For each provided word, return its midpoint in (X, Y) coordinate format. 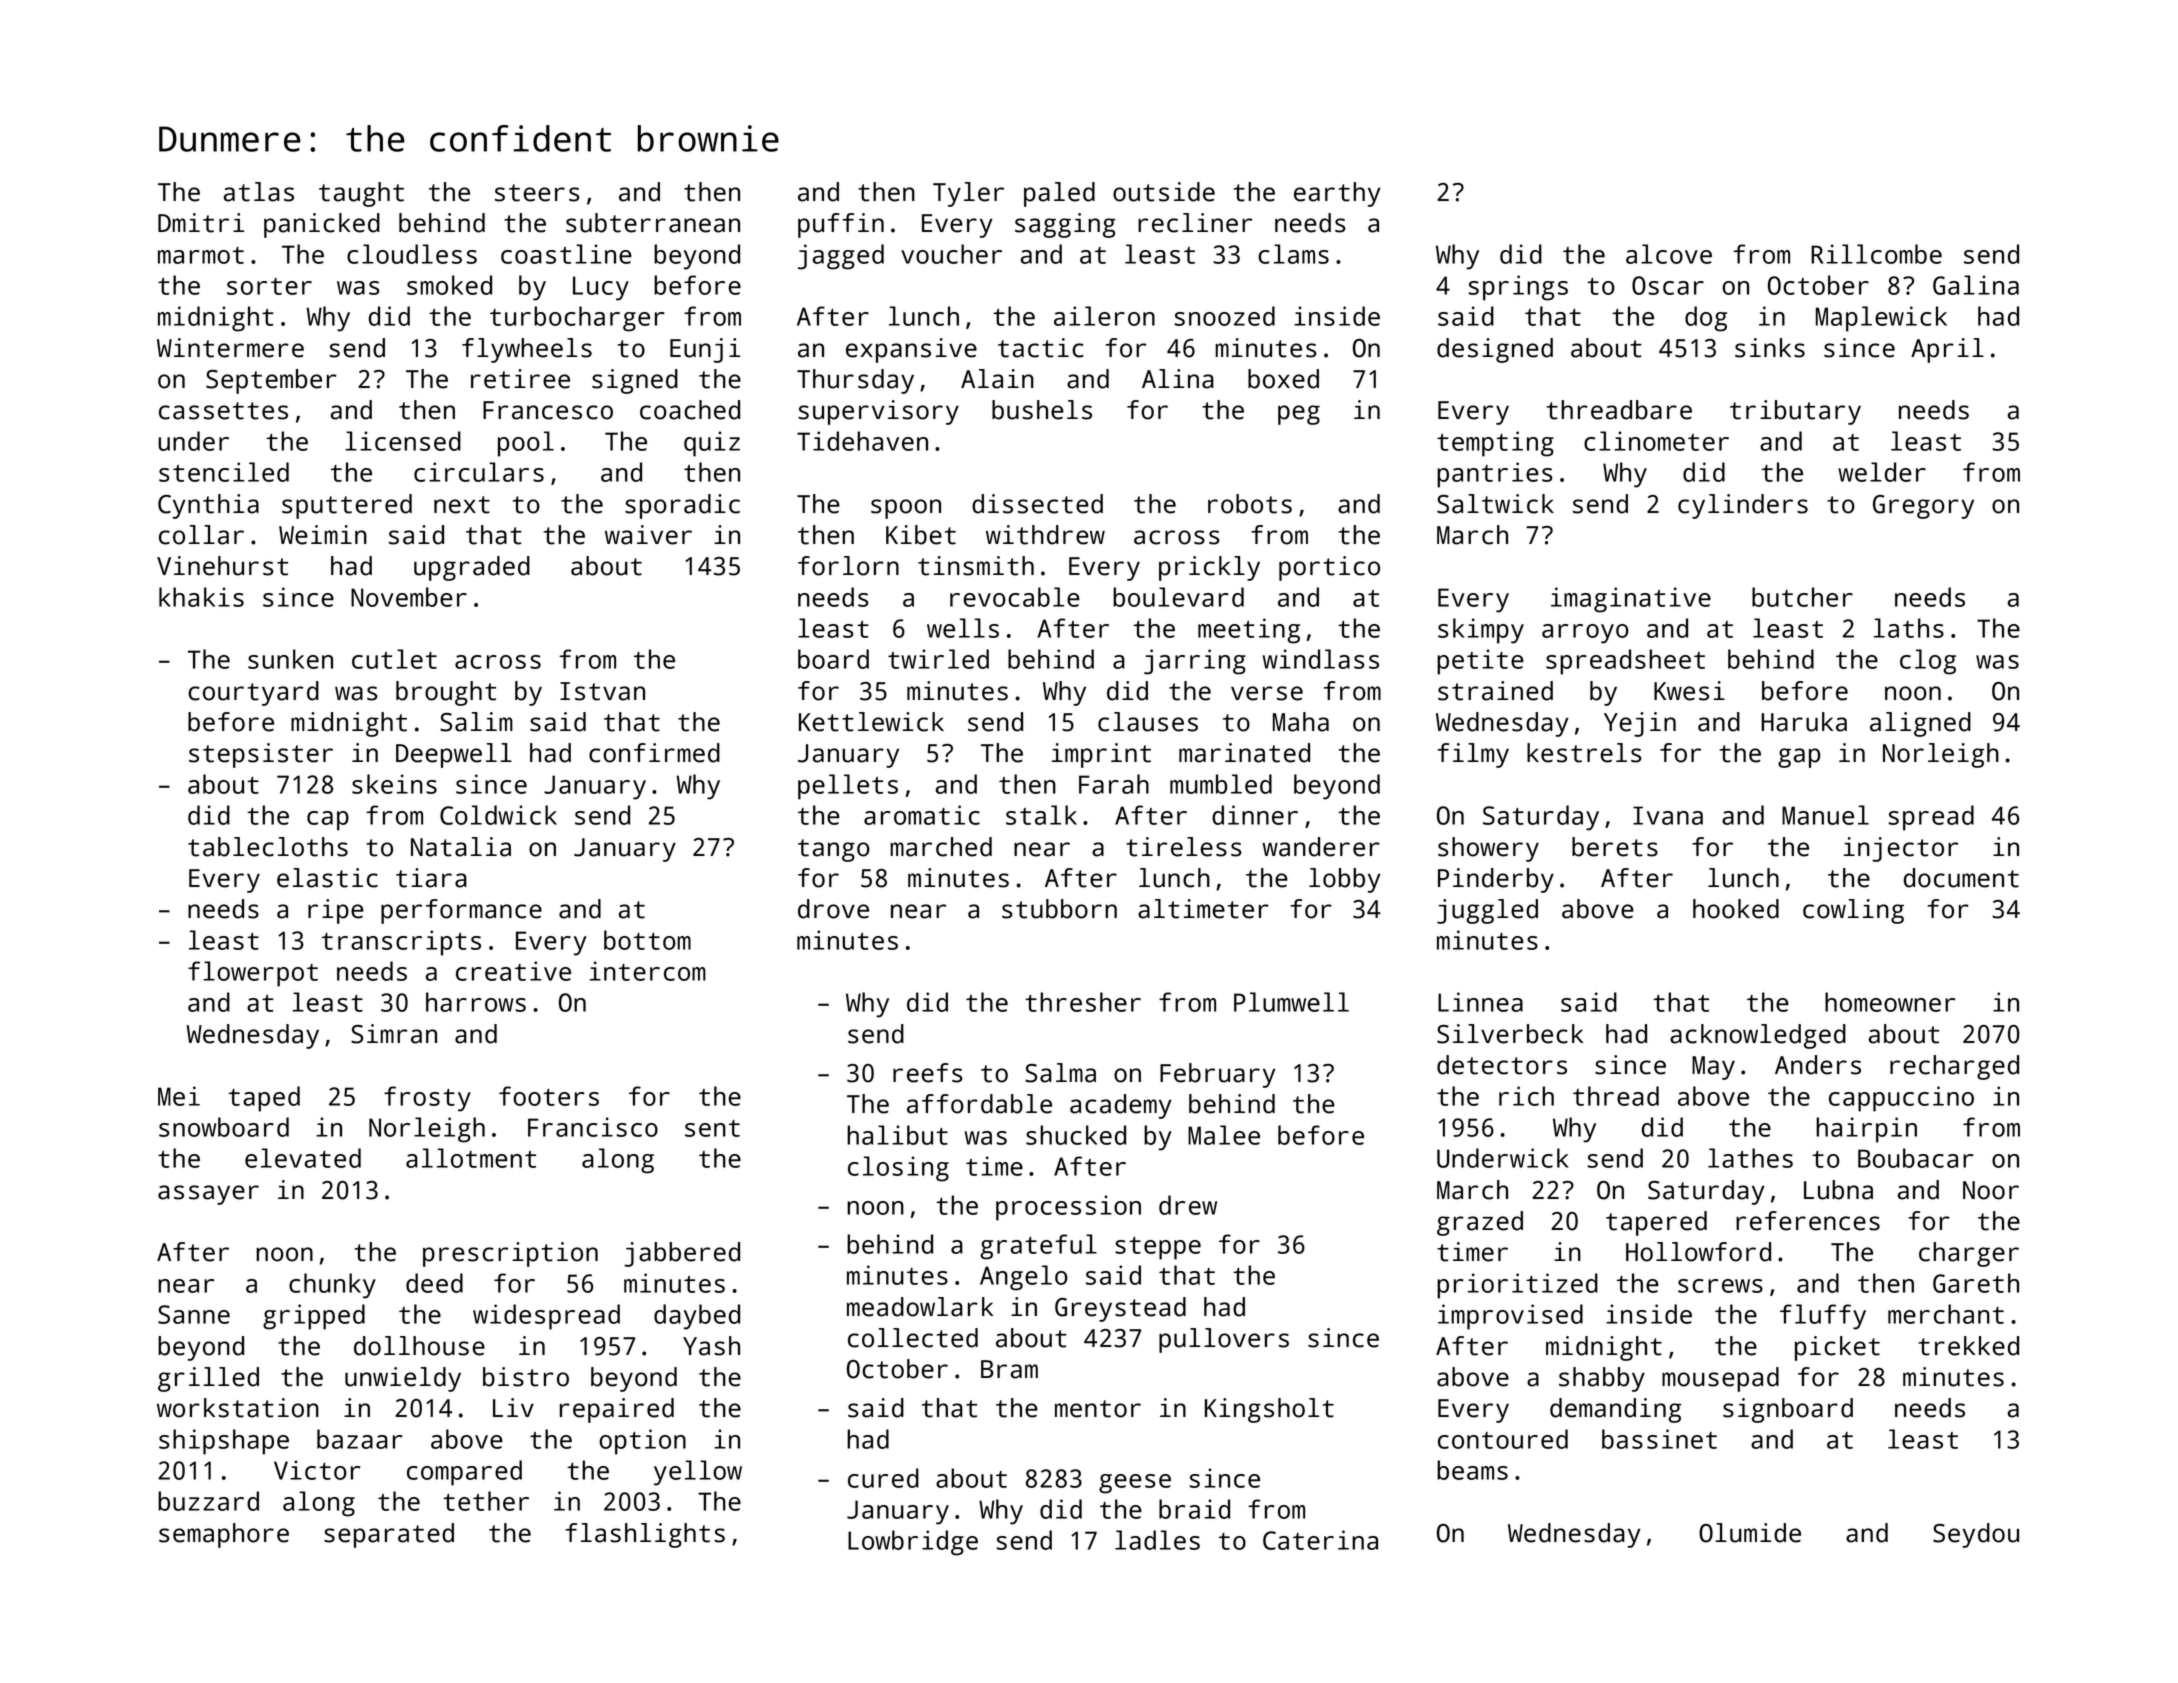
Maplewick (1881, 319)
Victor (317, 1470)
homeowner (1890, 1002)
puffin (841, 225)
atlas (259, 192)
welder (1882, 472)
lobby (1345, 880)
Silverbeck (1510, 1034)
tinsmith (976, 566)
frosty (427, 1099)
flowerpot (253, 974)
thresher (1083, 1002)
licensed (403, 441)
